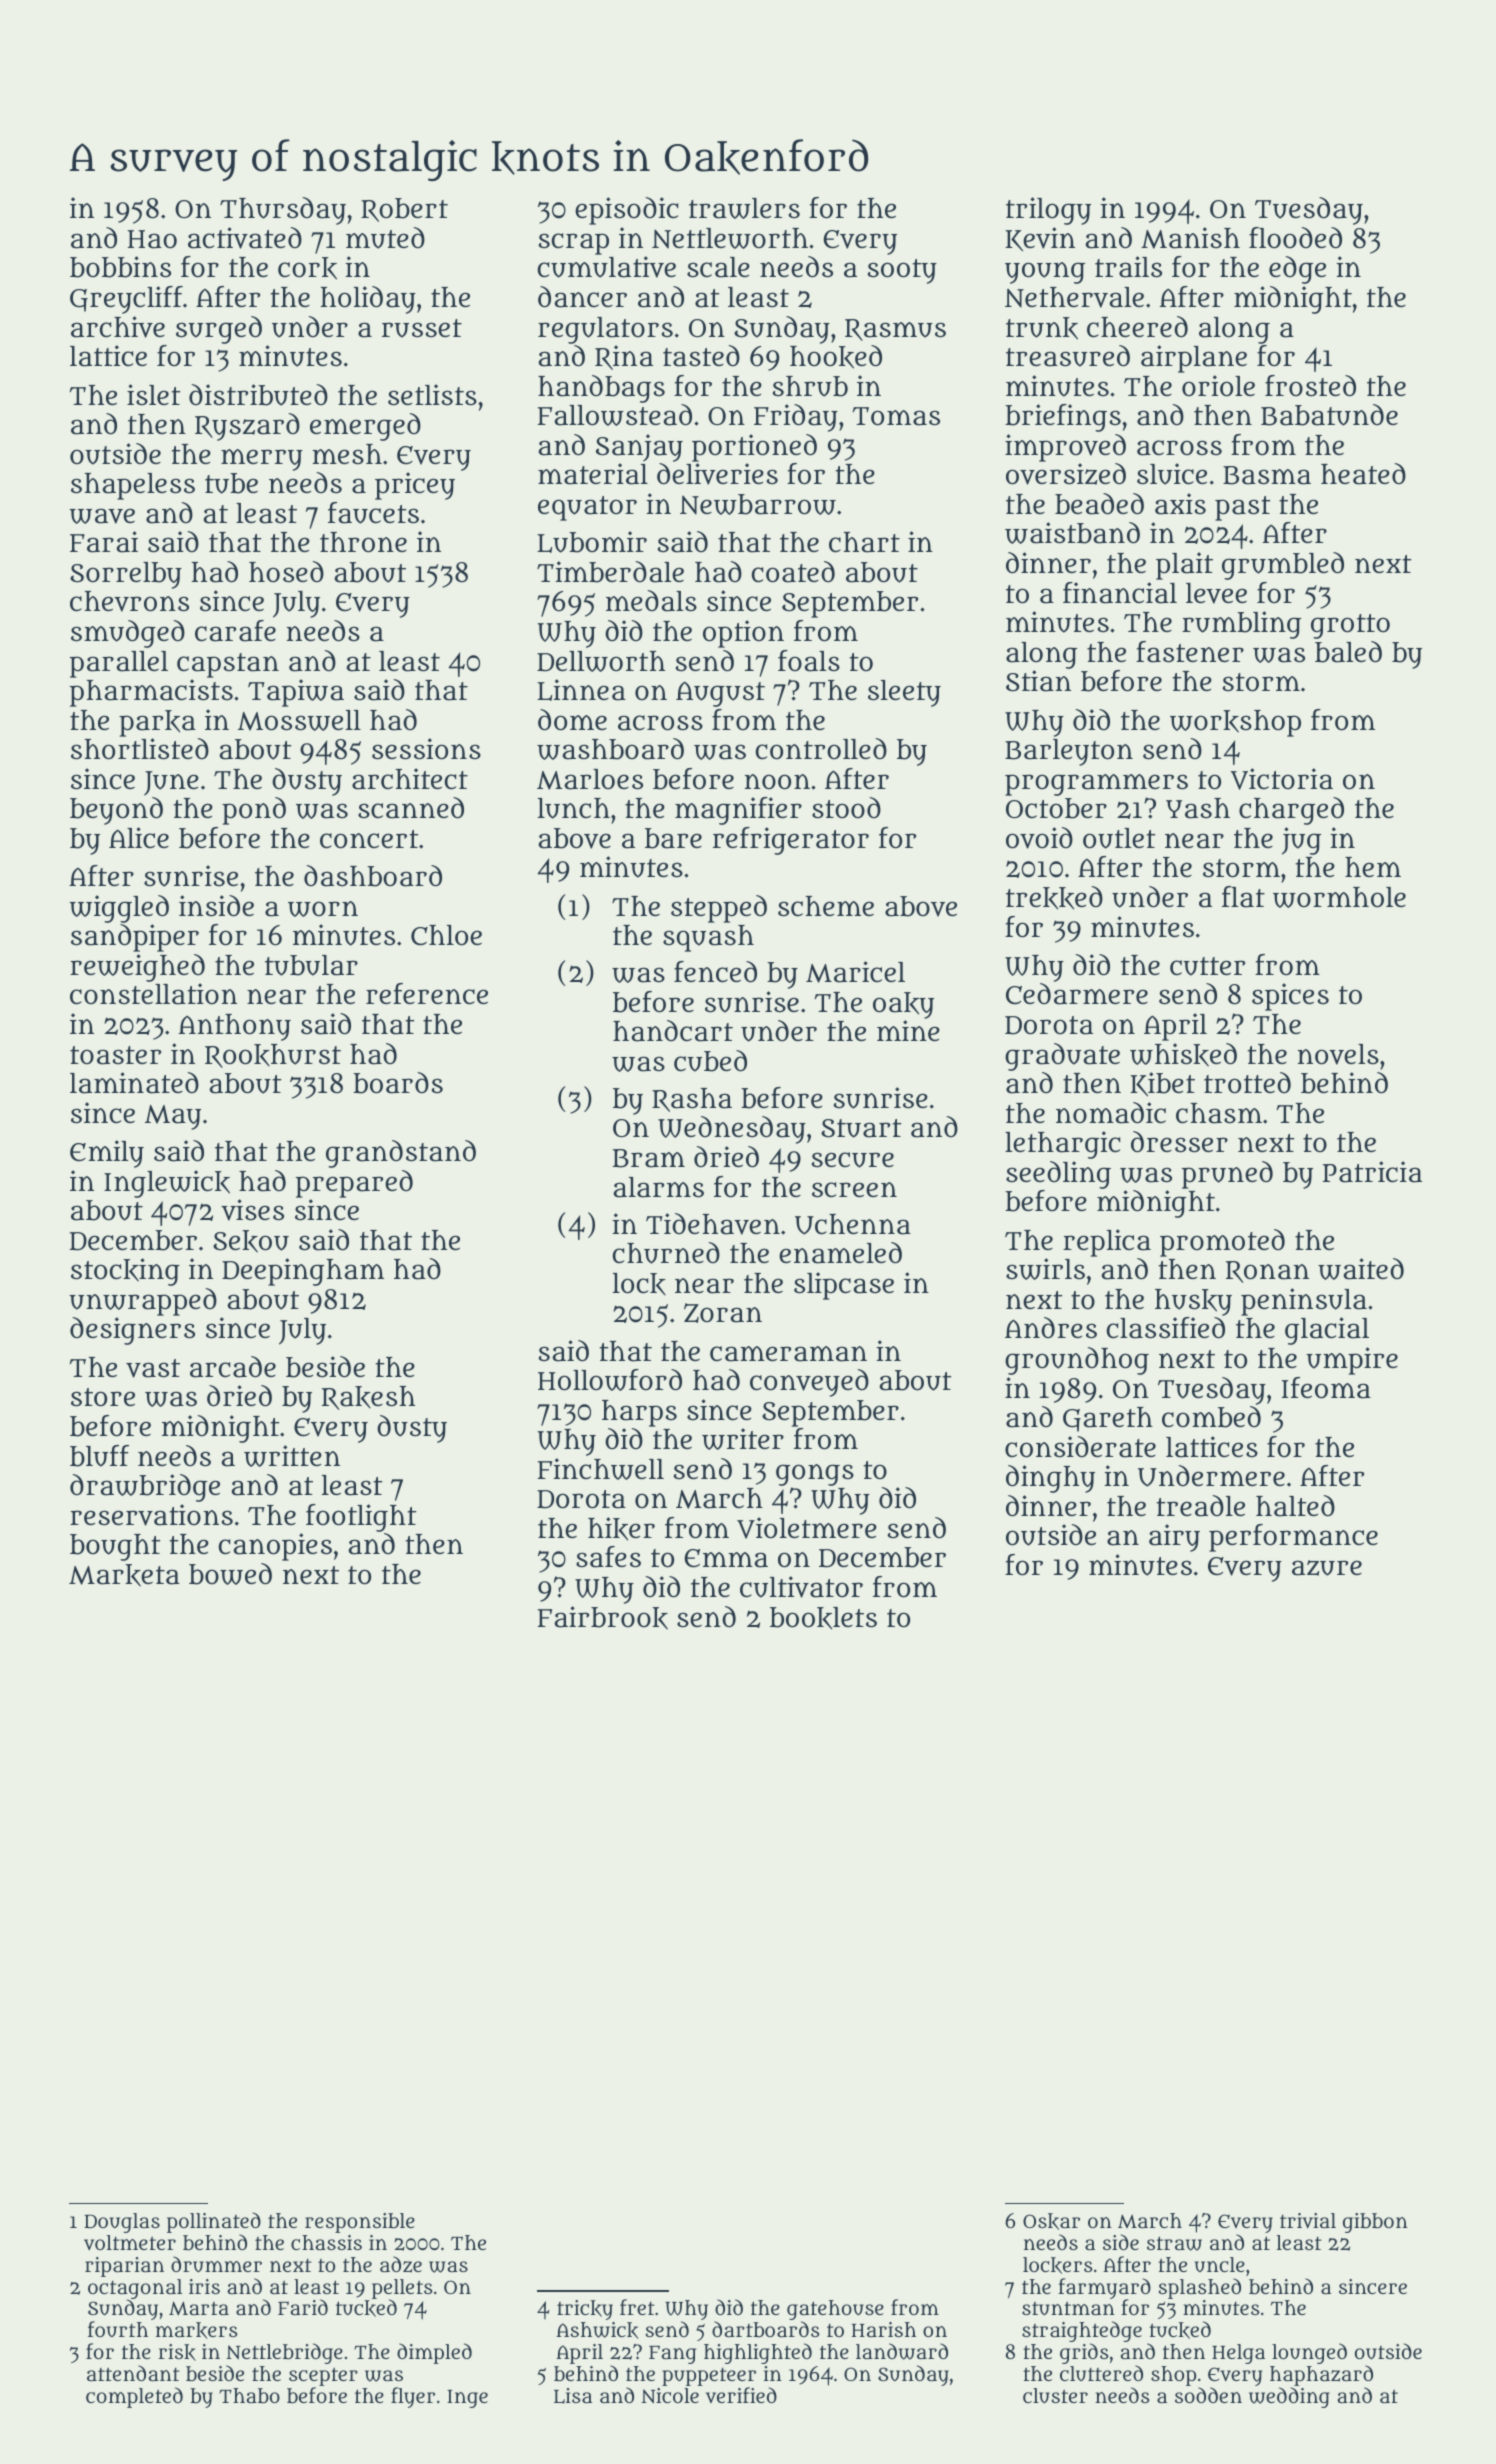 This screenshot has height=2464, width=1496. Describe the element at coordinates (835, 2311) in the screenshot. I see `gatehouse` at that location.
